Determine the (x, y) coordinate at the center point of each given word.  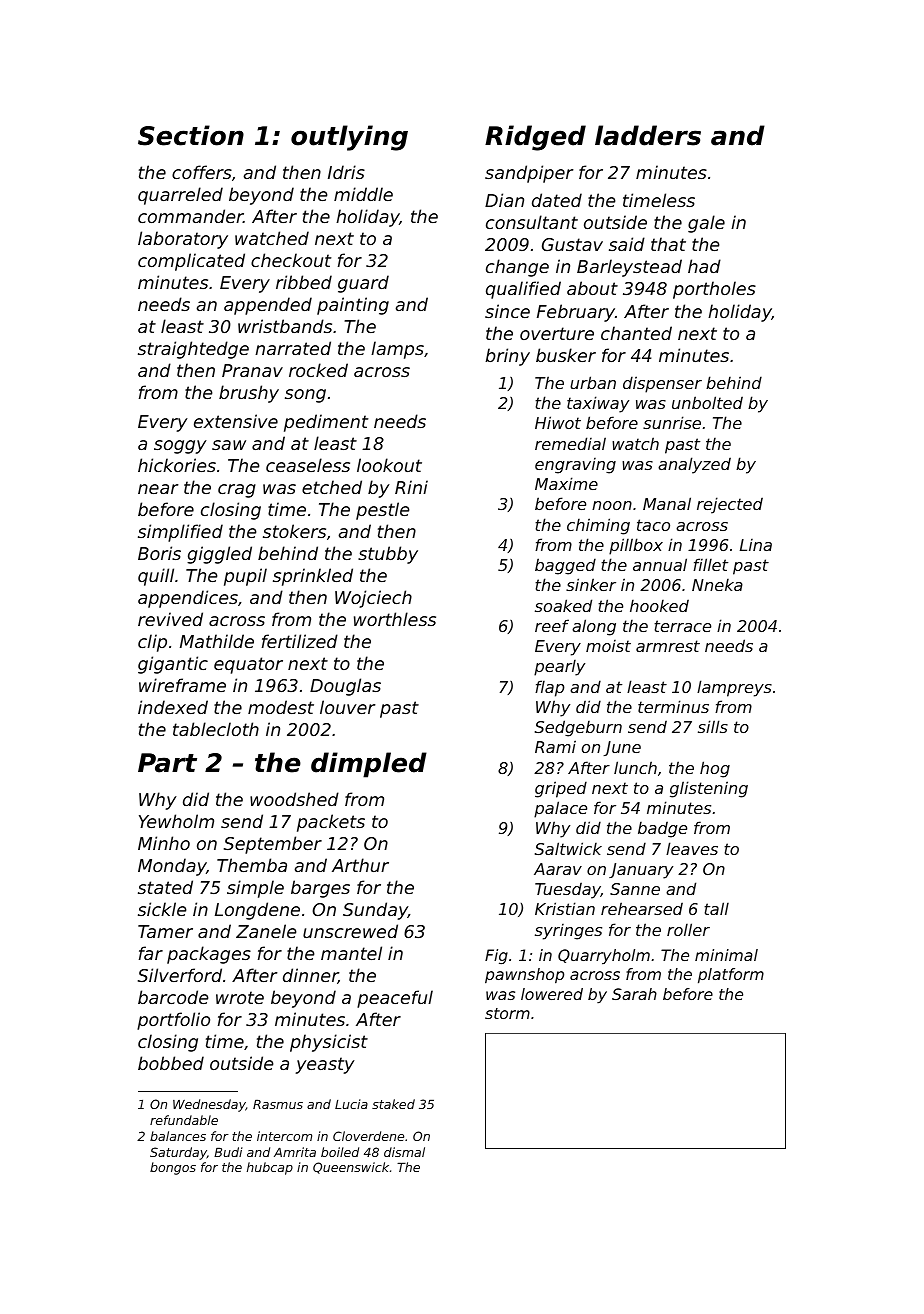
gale (706, 224)
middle (363, 194)
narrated (293, 348)
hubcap (270, 1168)
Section (191, 135)
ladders (648, 135)
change (517, 268)
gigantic (173, 665)
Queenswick (351, 1168)
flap (550, 688)
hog (715, 769)
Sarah (634, 994)
